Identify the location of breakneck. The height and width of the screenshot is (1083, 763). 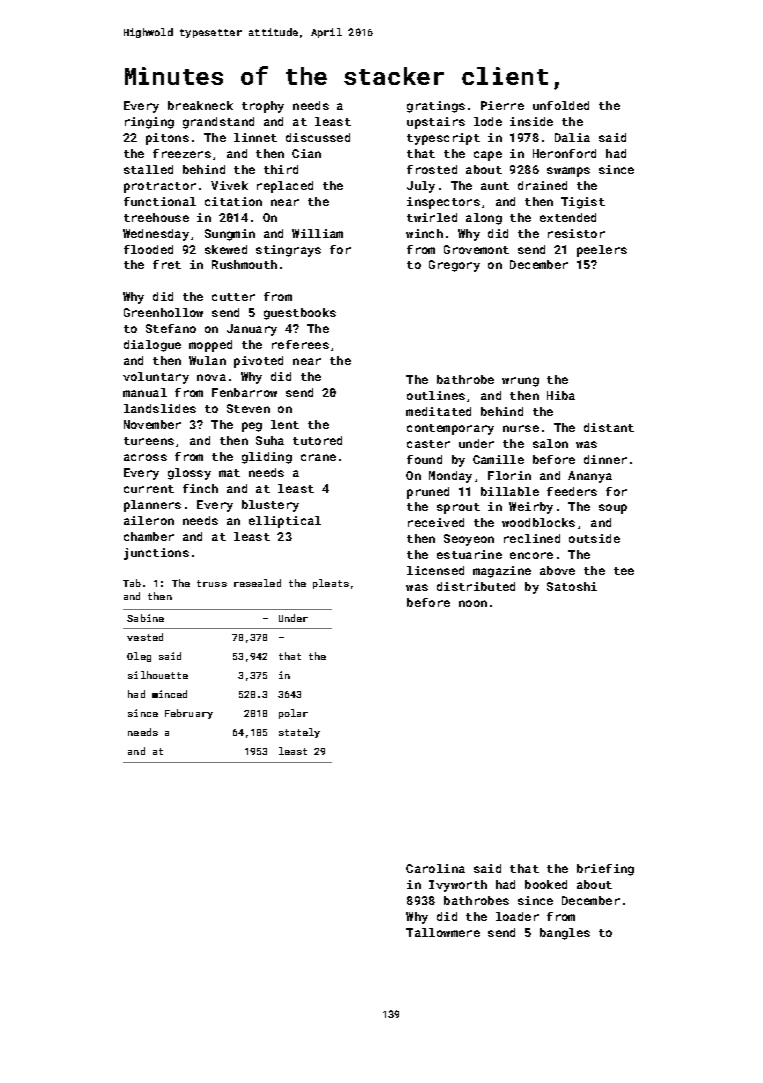
(200, 105).
